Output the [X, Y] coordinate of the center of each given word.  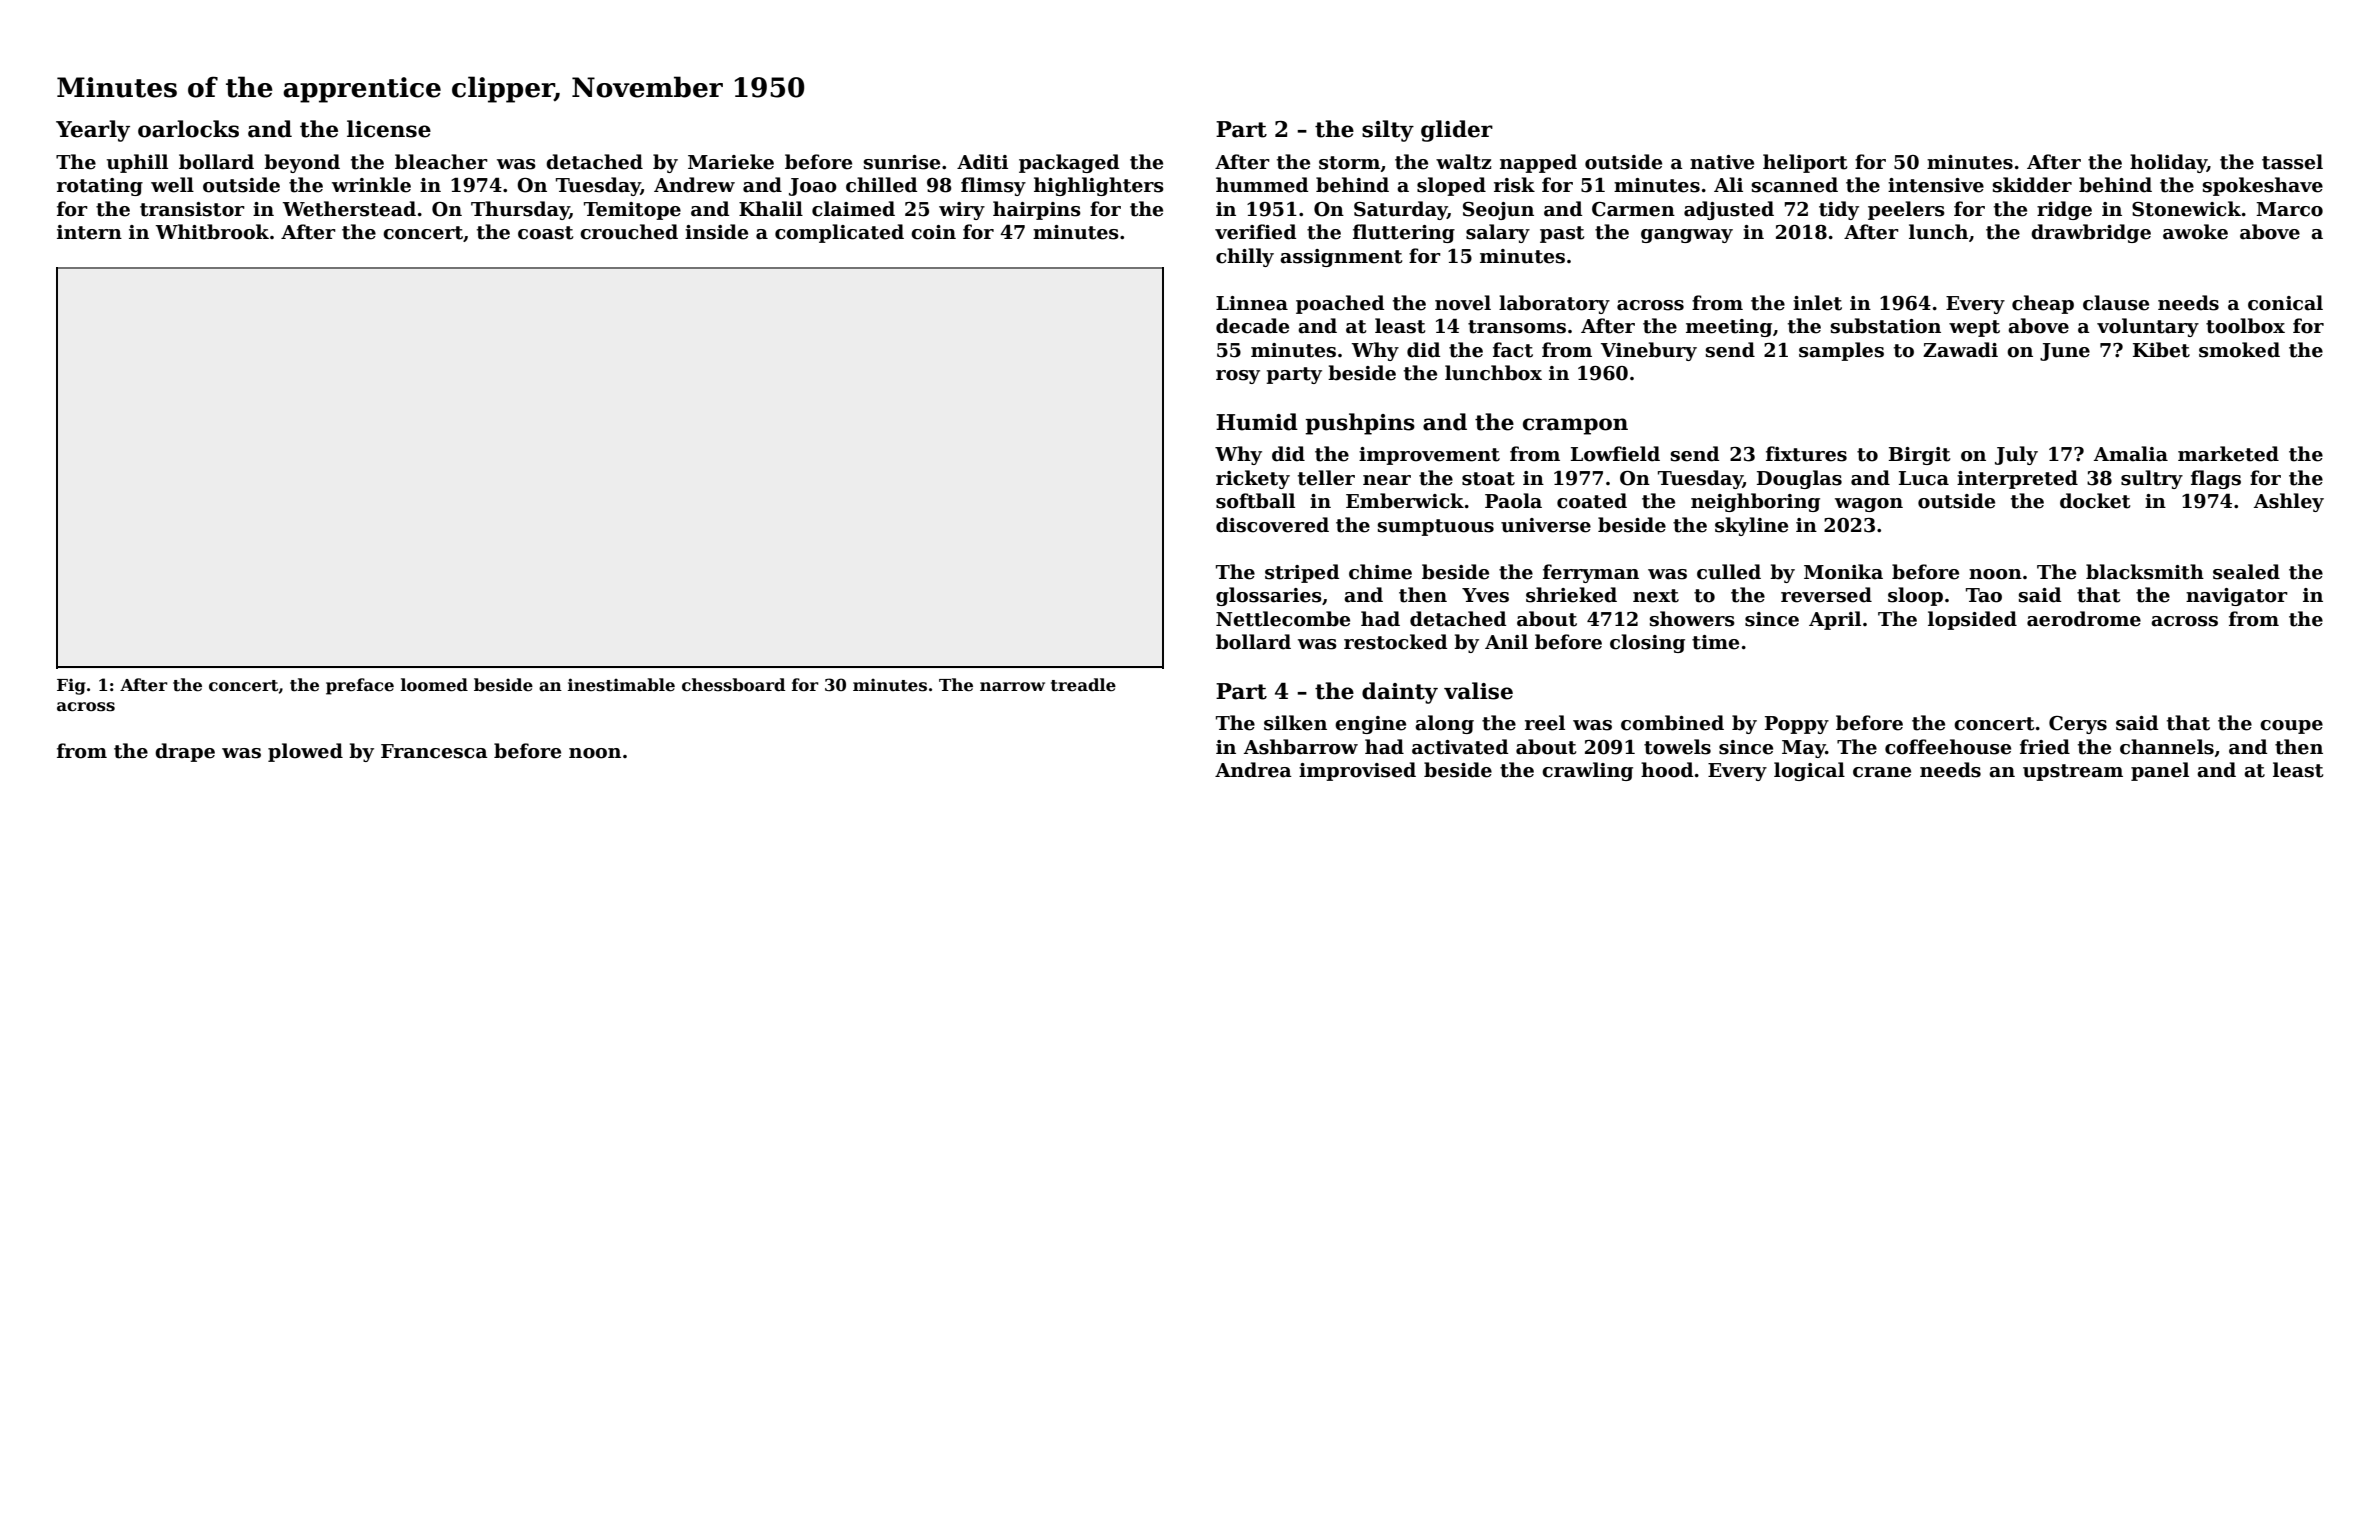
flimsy [993, 186]
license [389, 129]
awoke [2195, 232]
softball [1255, 501]
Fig [71, 686]
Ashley [2289, 502]
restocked [1395, 642]
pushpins [1360, 424]
